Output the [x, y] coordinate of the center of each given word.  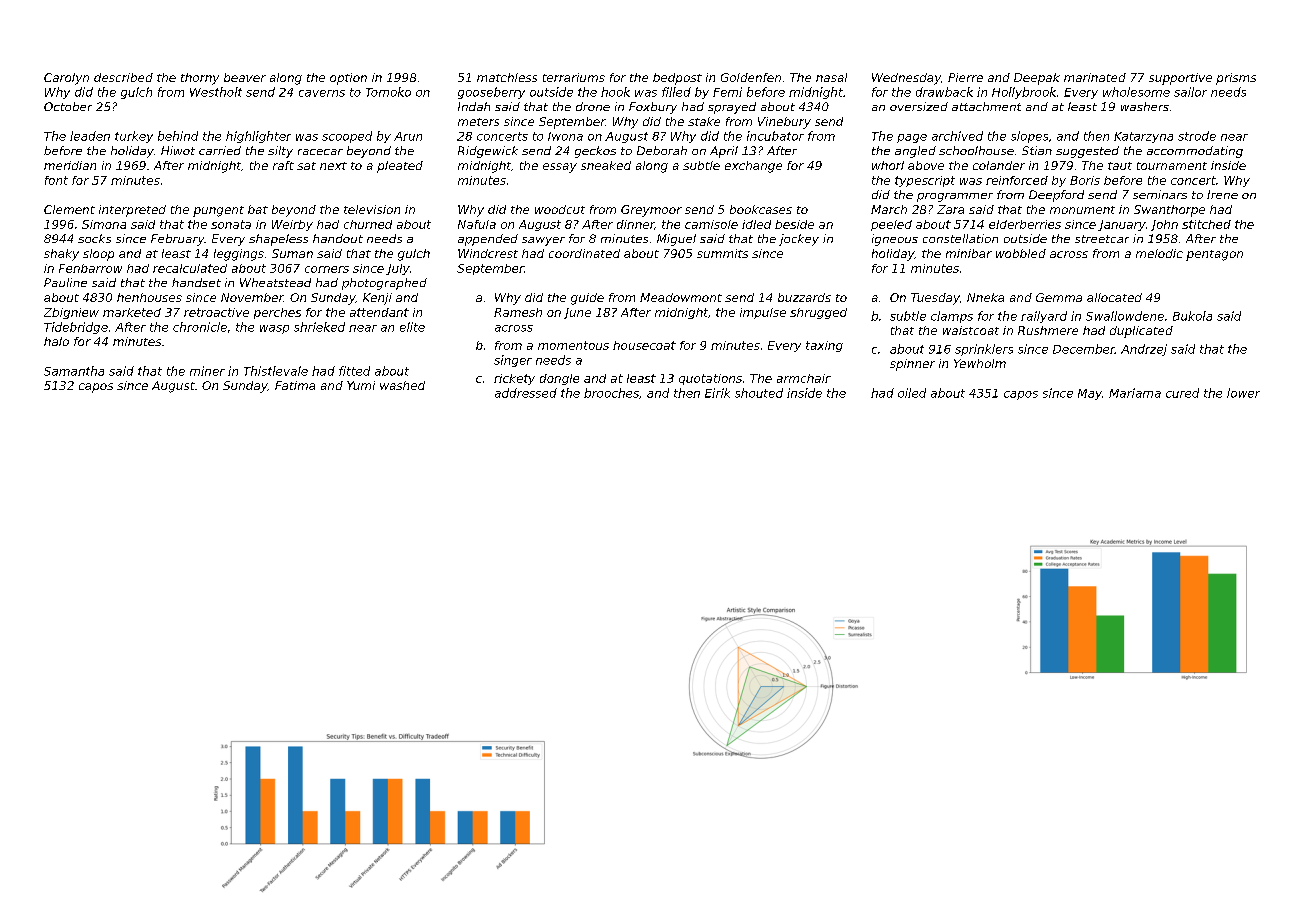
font [56, 180]
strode [1197, 136]
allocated [1114, 297]
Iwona [565, 136]
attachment [986, 106]
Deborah [662, 150]
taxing [824, 346]
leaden [90, 136]
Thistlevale [276, 371]
